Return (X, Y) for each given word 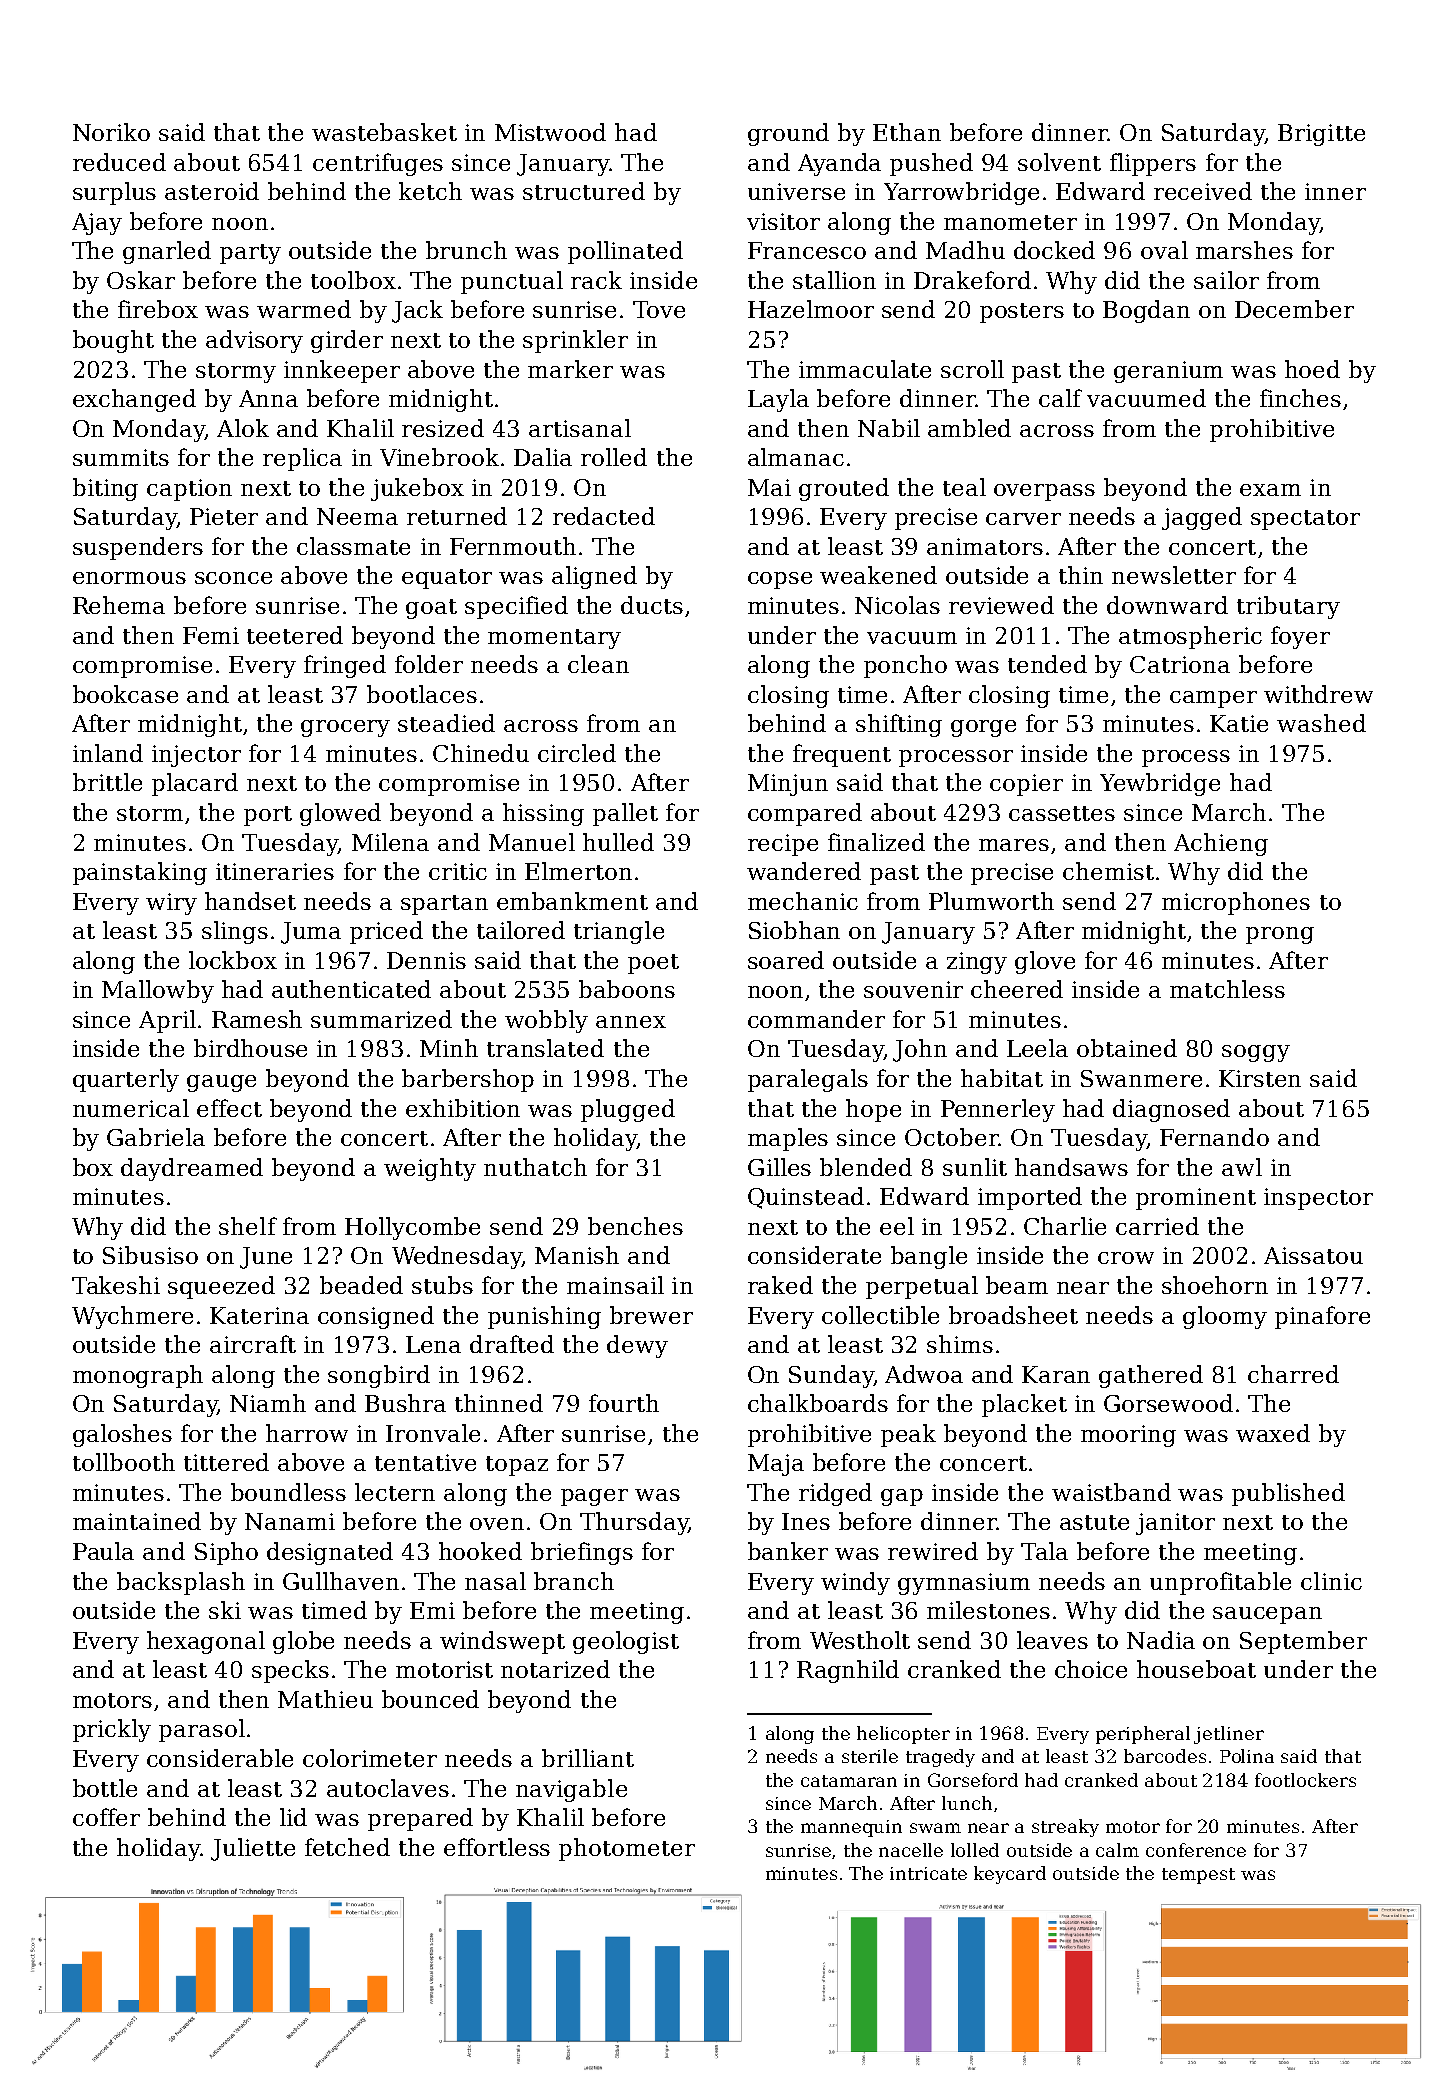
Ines (806, 1521)
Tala (1044, 1551)
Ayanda (839, 164)
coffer (106, 1817)
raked (780, 1285)
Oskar (141, 280)
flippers (1153, 164)
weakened (878, 575)
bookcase (125, 694)
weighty (430, 1169)
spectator (1305, 520)
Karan (1056, 1374)
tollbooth (124, 1462)
